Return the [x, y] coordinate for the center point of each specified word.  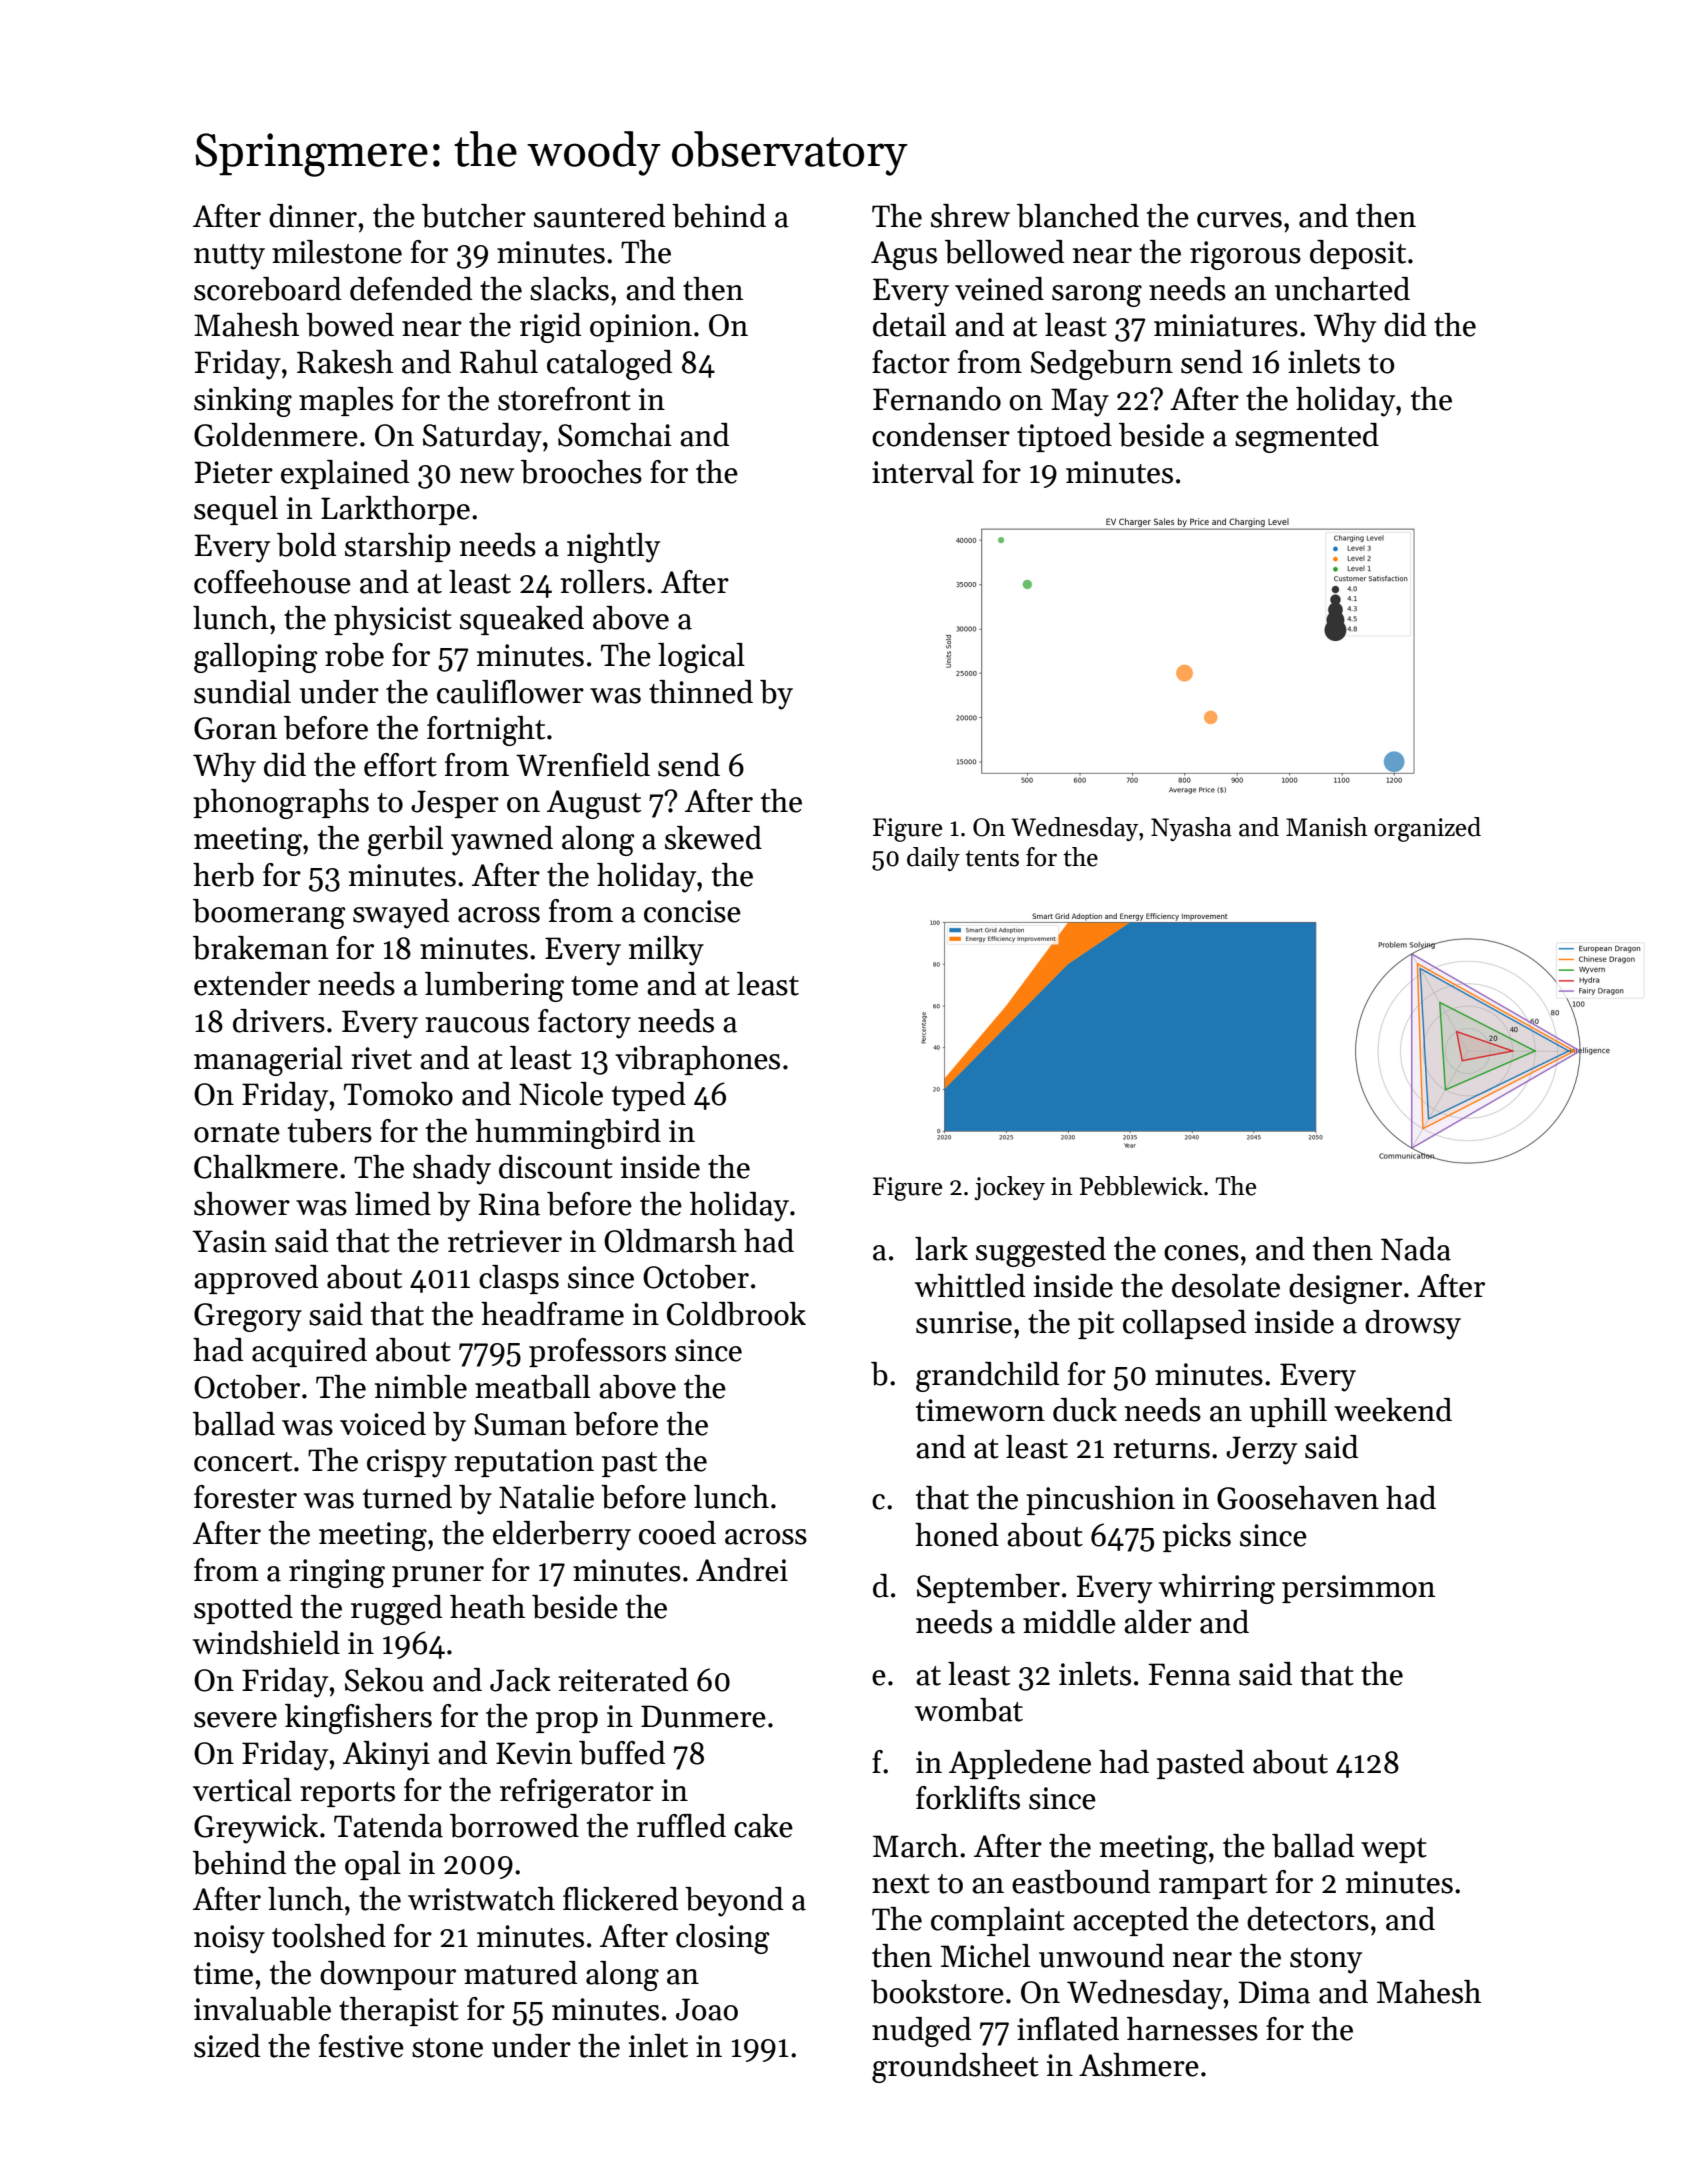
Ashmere [1139, 2065]
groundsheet [955, 2068]
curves [1239, 220]
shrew [970, 216]
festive [361, 2046]
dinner [313, 216]
